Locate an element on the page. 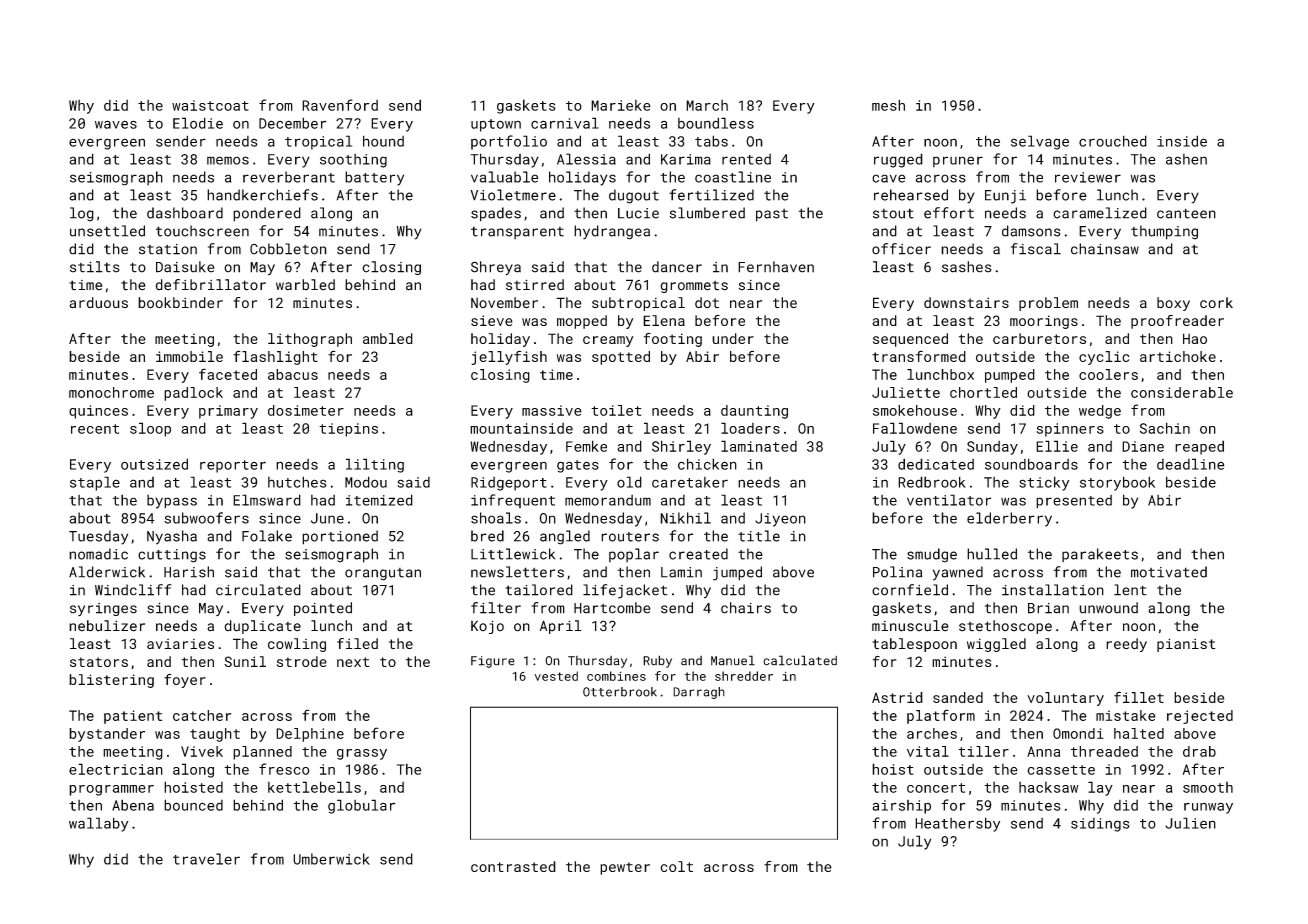 The height and width of the image is (924, 1308). traveler is located at coordinates (206, 859).
